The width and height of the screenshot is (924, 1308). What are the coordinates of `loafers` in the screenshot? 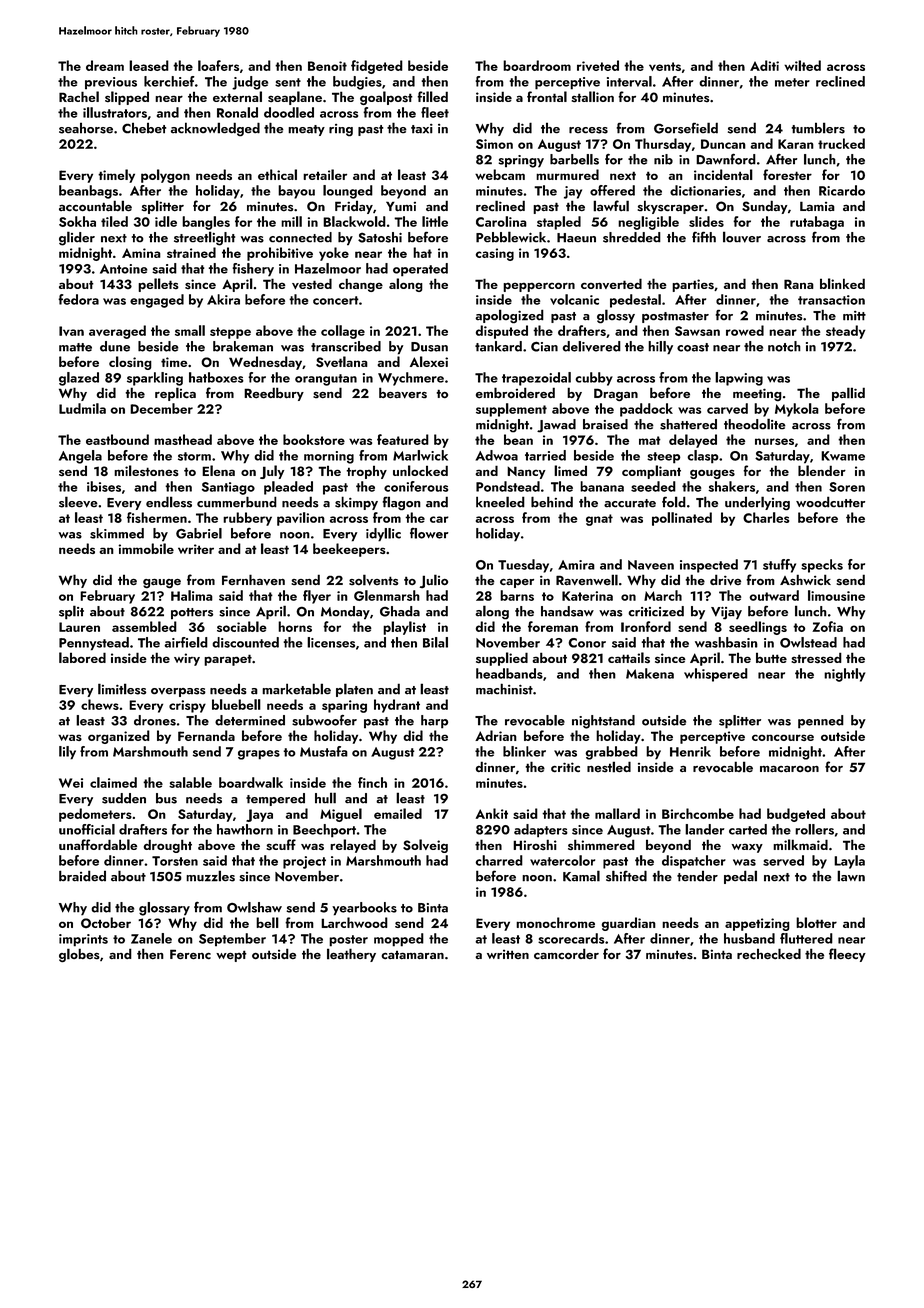 It's located at (218, 65).
